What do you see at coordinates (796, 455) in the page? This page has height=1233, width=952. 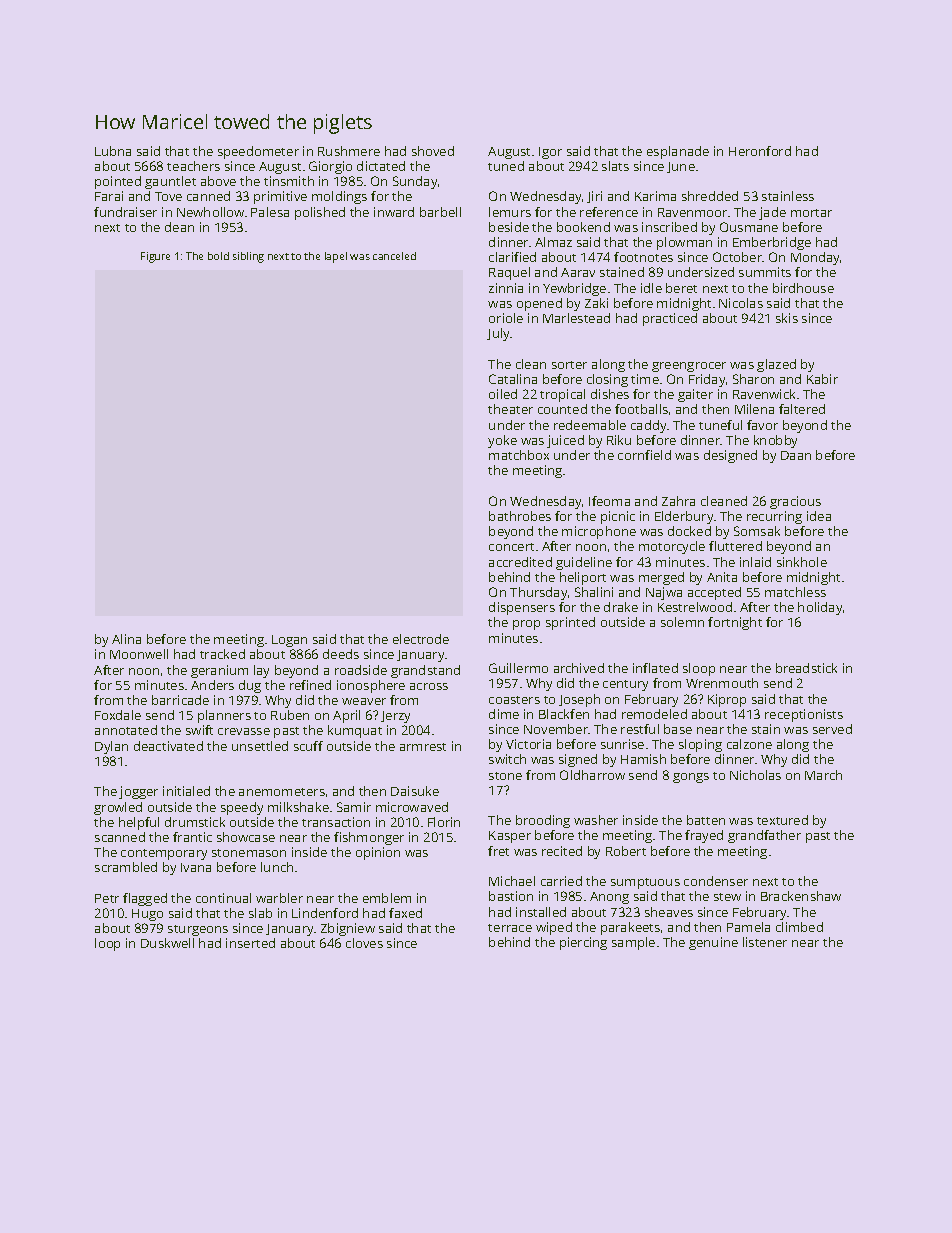 I see `Daan` at bounding box center [796, 455].
